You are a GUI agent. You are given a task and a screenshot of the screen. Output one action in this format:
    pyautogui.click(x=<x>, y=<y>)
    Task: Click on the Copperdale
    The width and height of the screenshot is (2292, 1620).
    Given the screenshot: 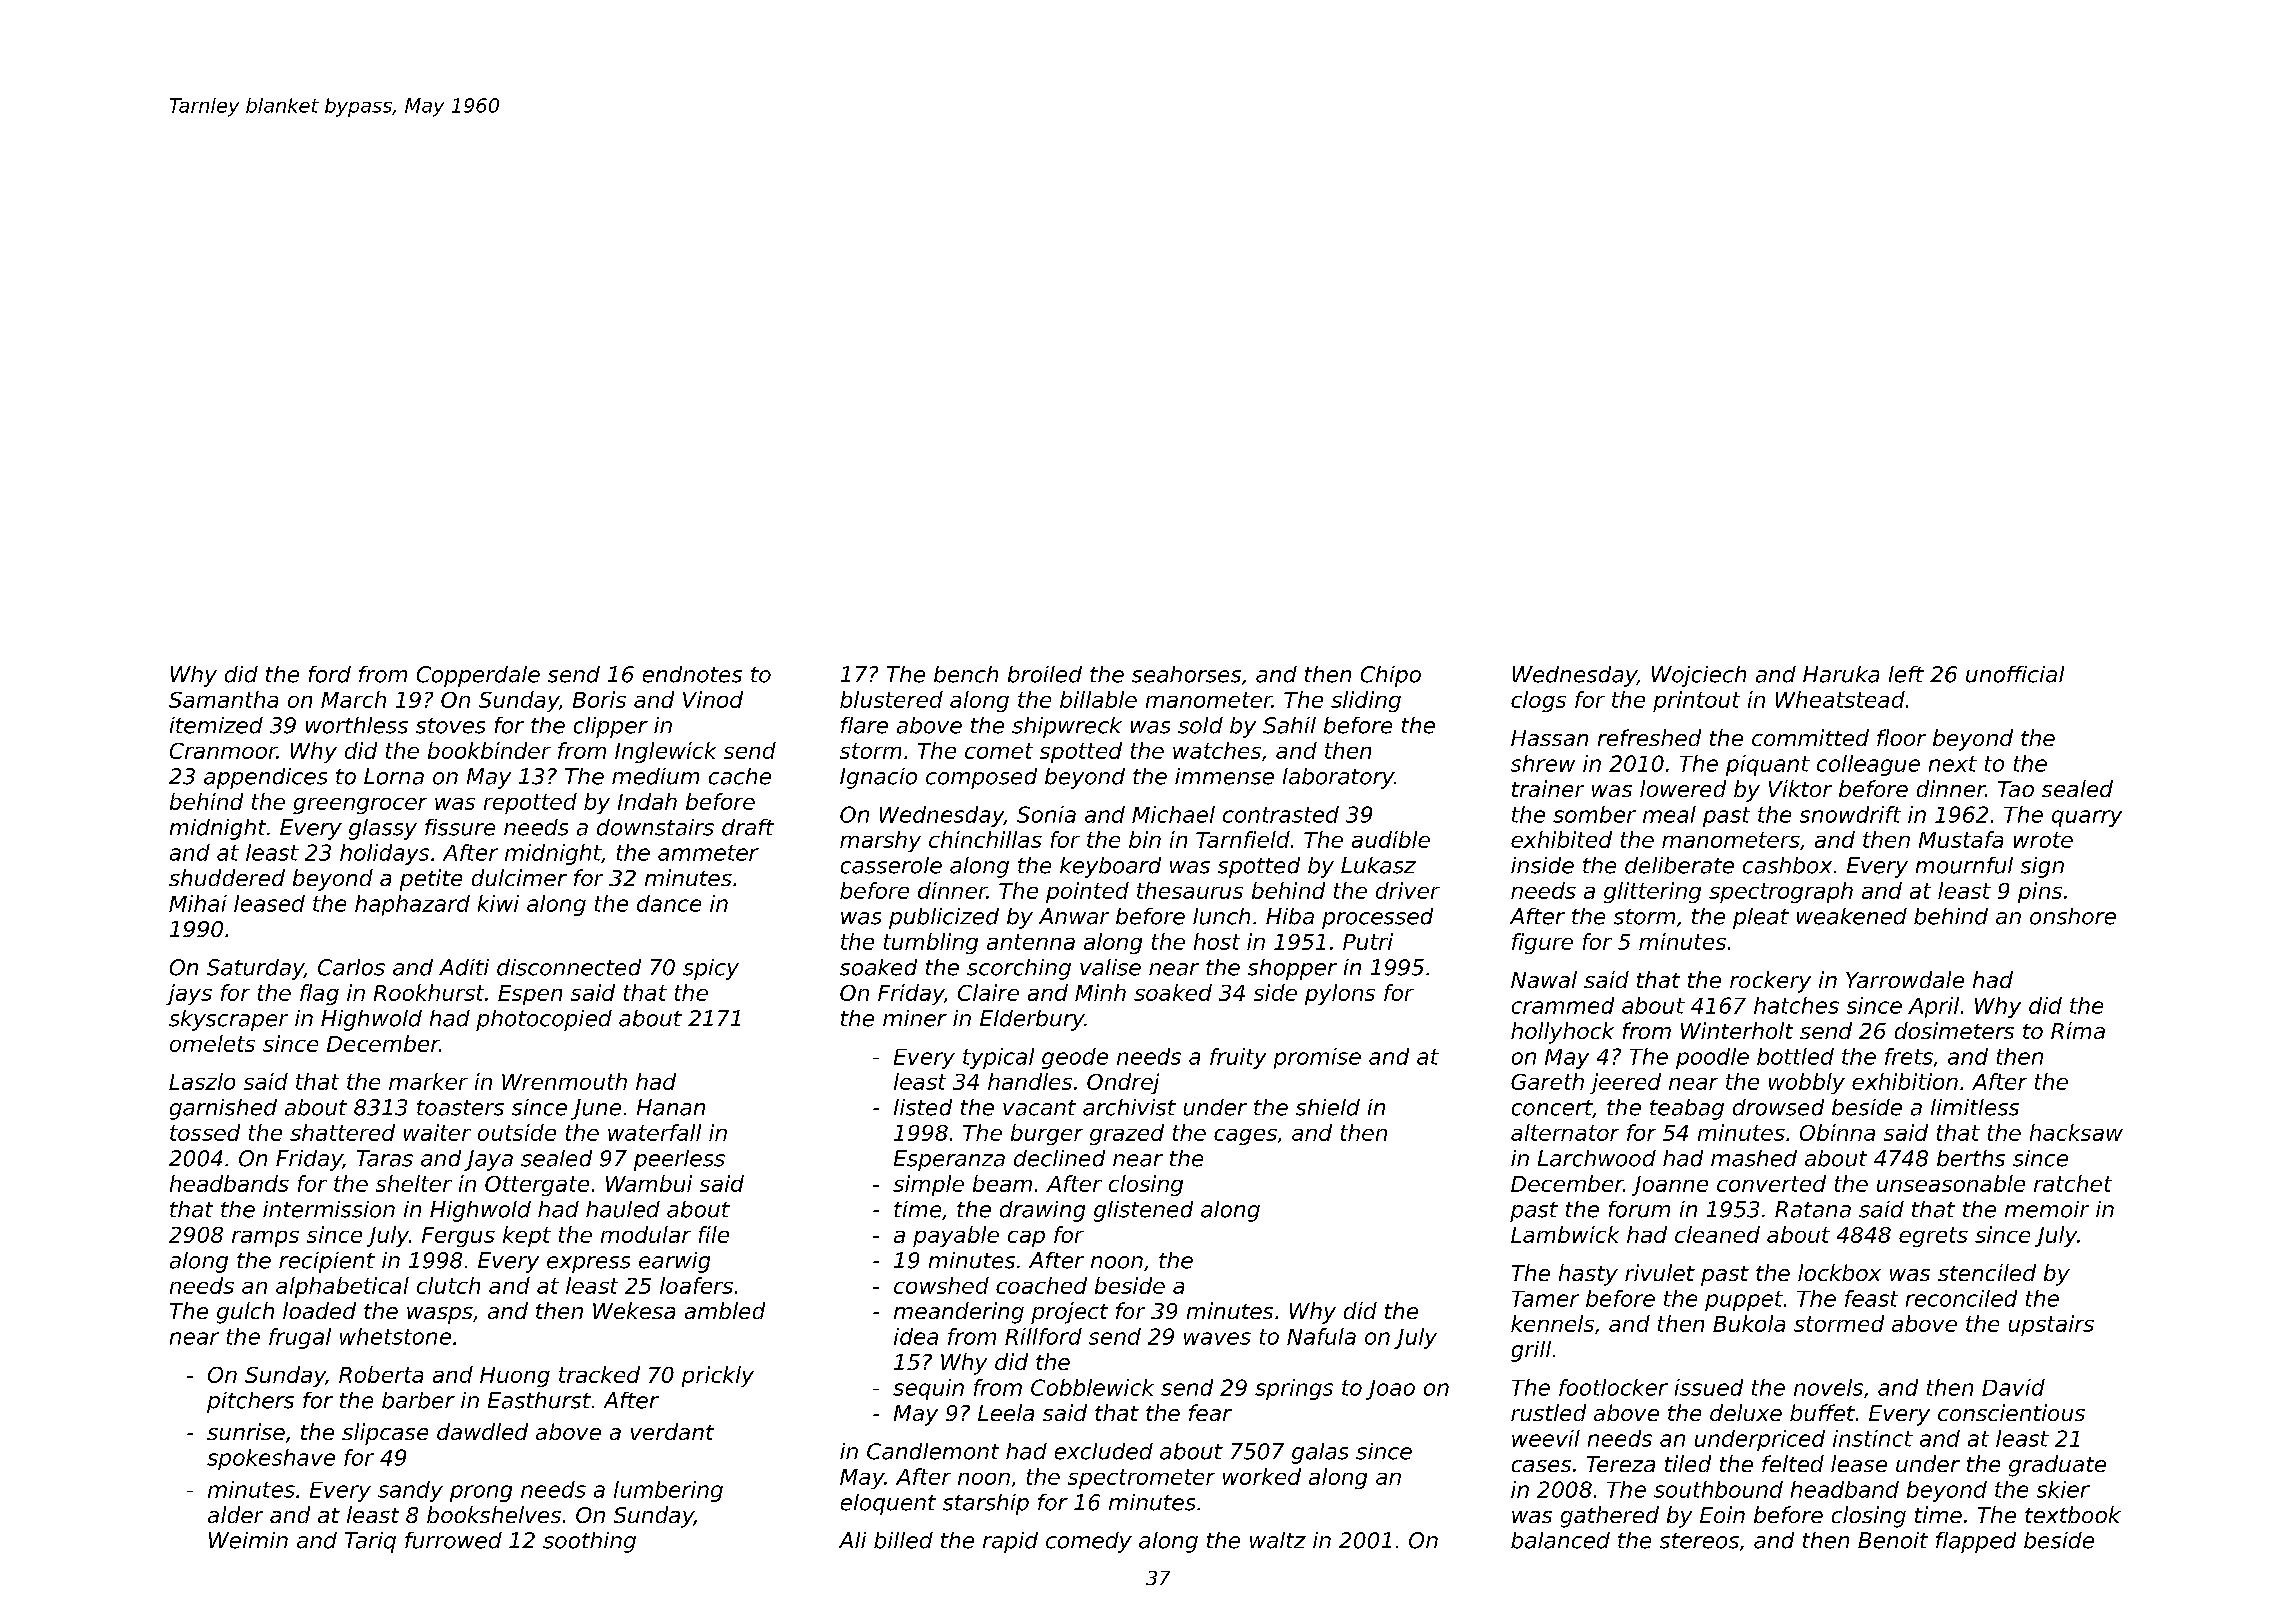 What is the action you would take?
    pyautogui.click(x=478, y=676)
